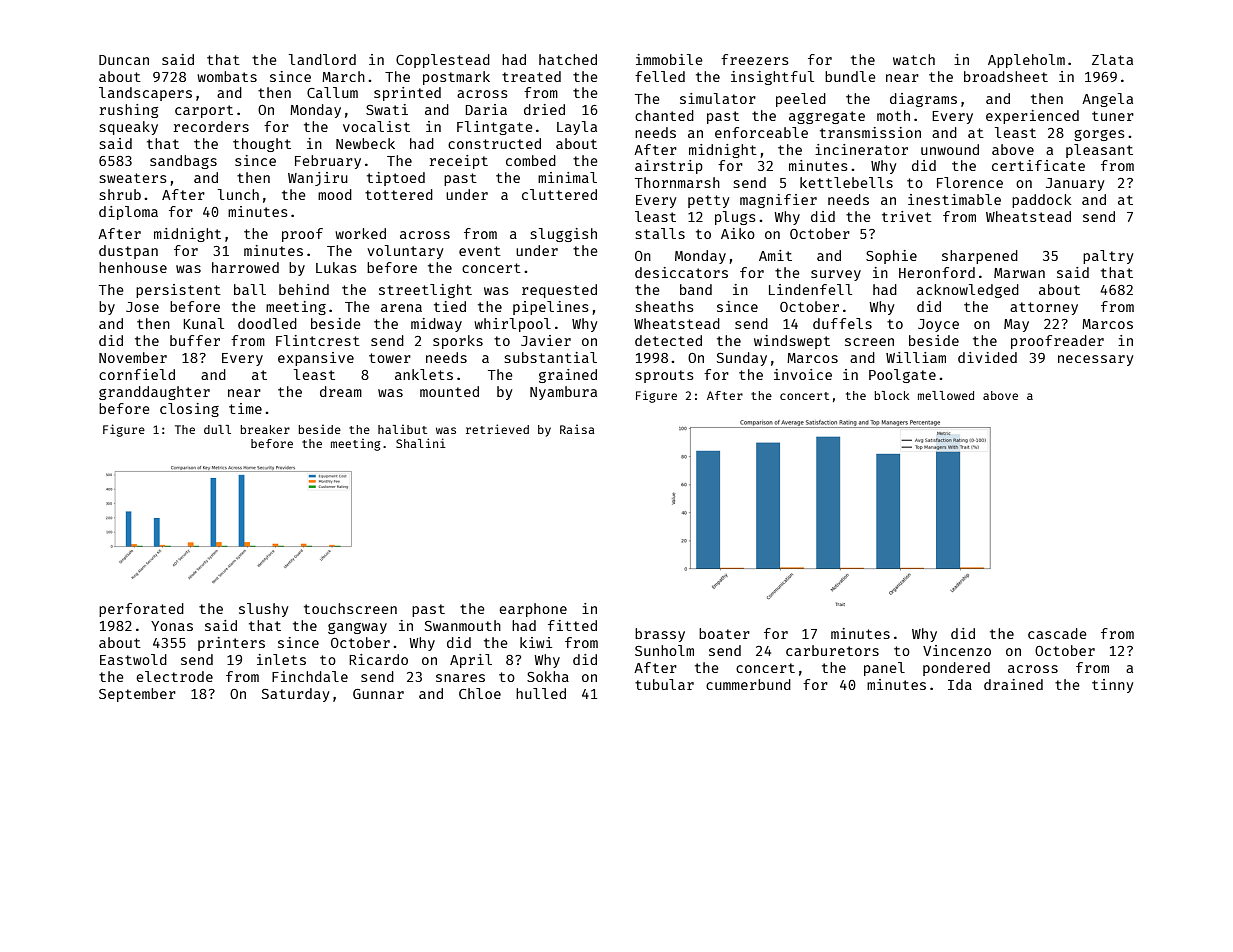 Image resolution: width=1233 pixels, height=952 pixels. What do you see at coordinates (665, 376) in the screenshot?
I see `sprouts` at bounding box center [665, 376].
